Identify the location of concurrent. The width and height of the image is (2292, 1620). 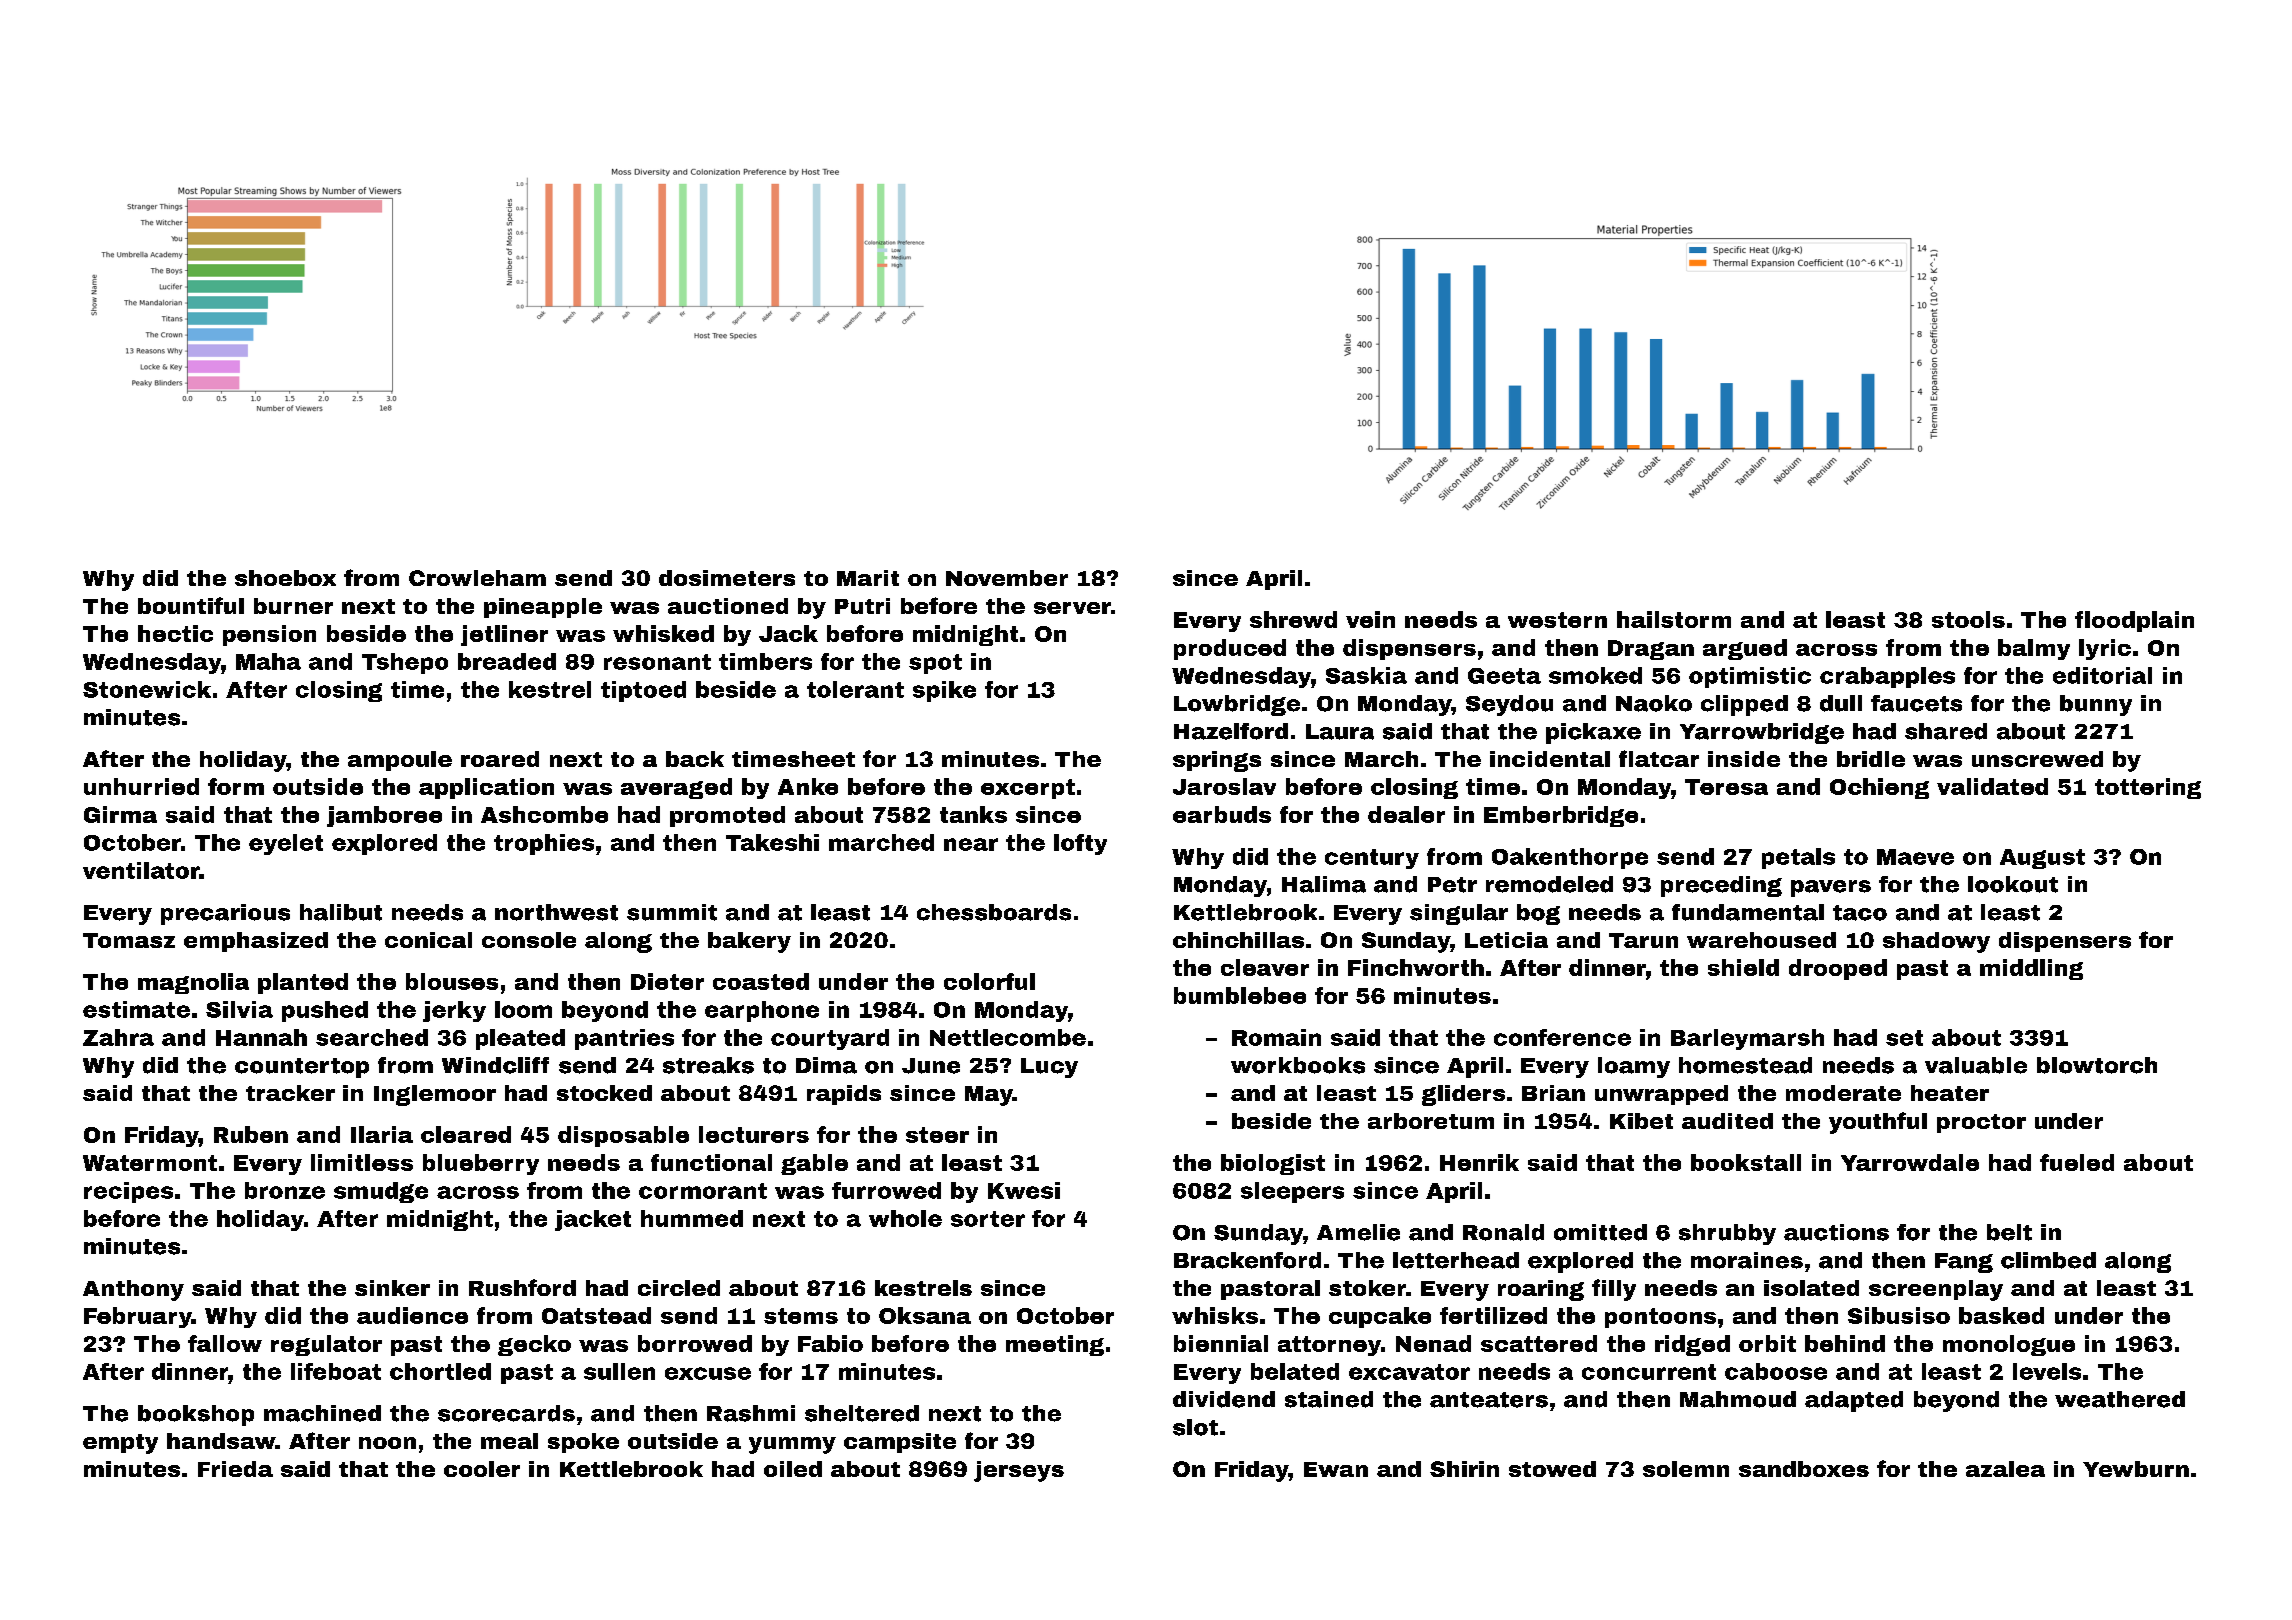
(1649, 1372).
